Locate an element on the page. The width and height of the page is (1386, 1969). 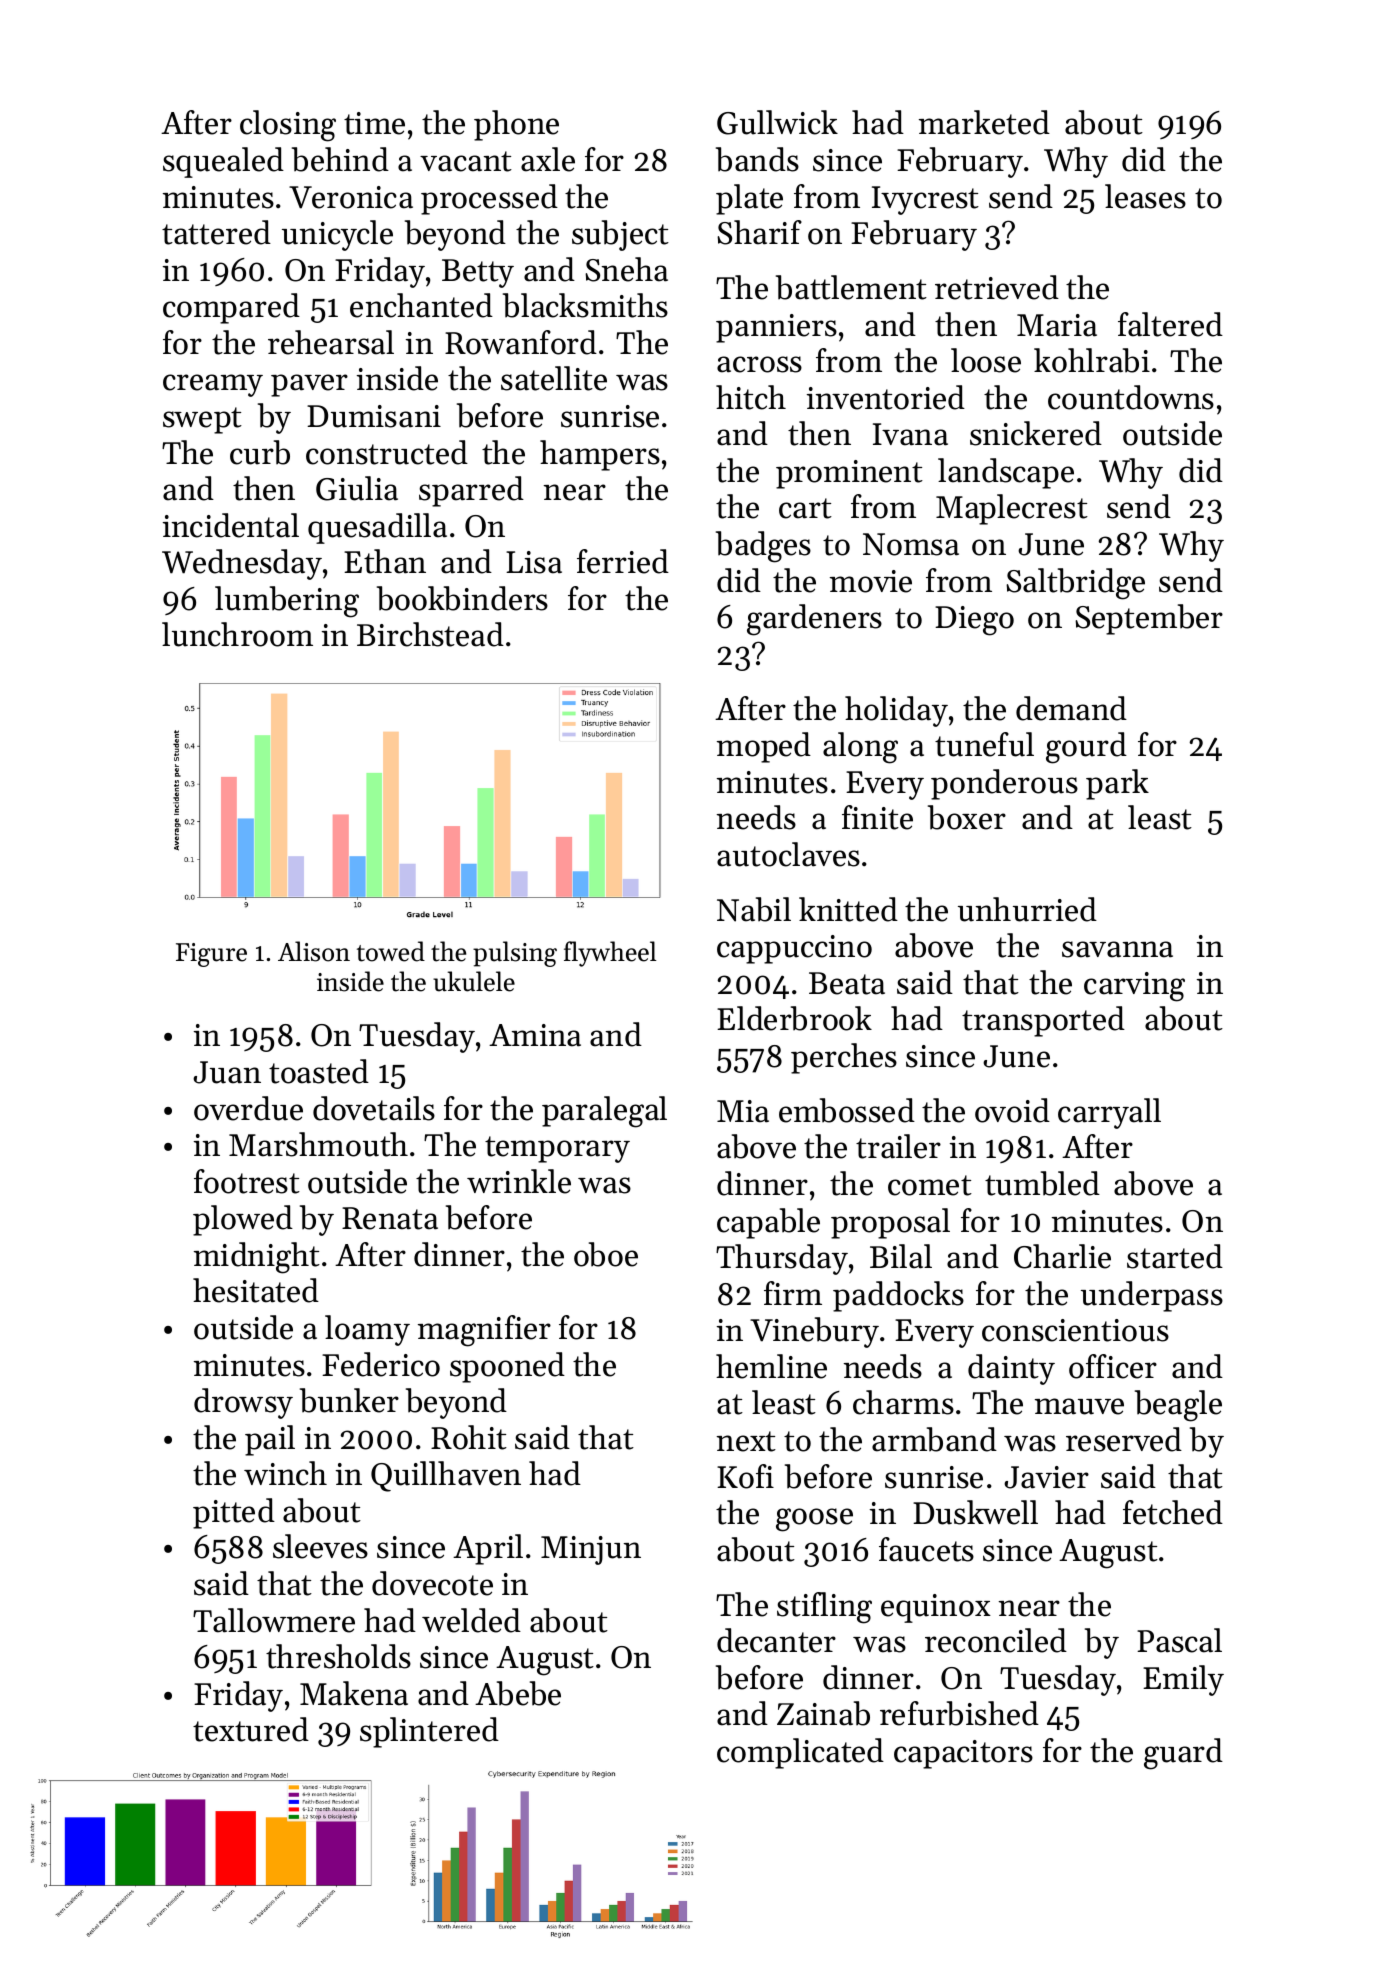
lunchroom is located at coordinates (237, 634).
